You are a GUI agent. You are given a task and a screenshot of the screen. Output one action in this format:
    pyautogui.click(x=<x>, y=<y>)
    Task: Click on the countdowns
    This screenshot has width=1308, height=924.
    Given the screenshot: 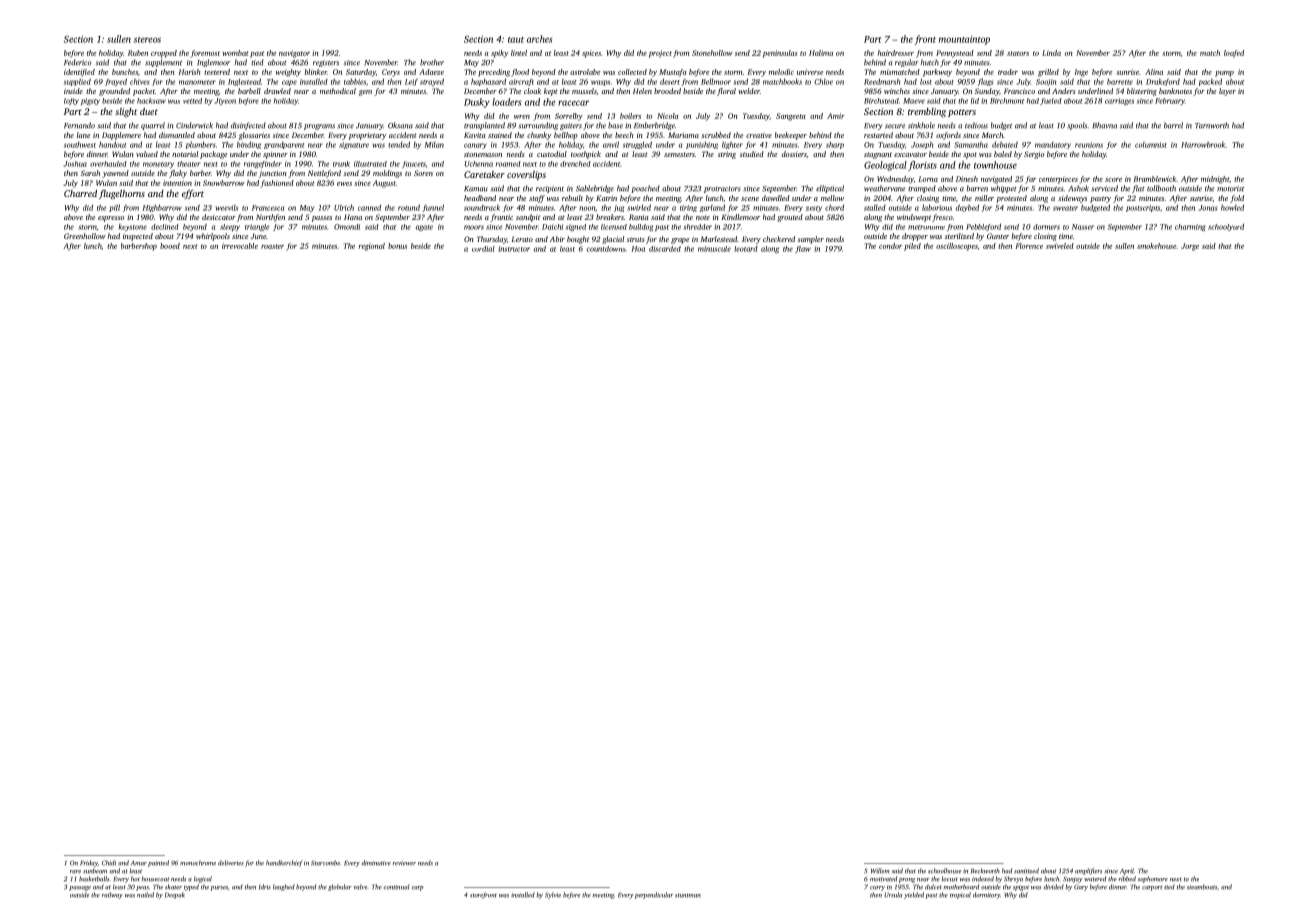 What is the action you would take?
    pyautogui.click(x=606, y=249)
